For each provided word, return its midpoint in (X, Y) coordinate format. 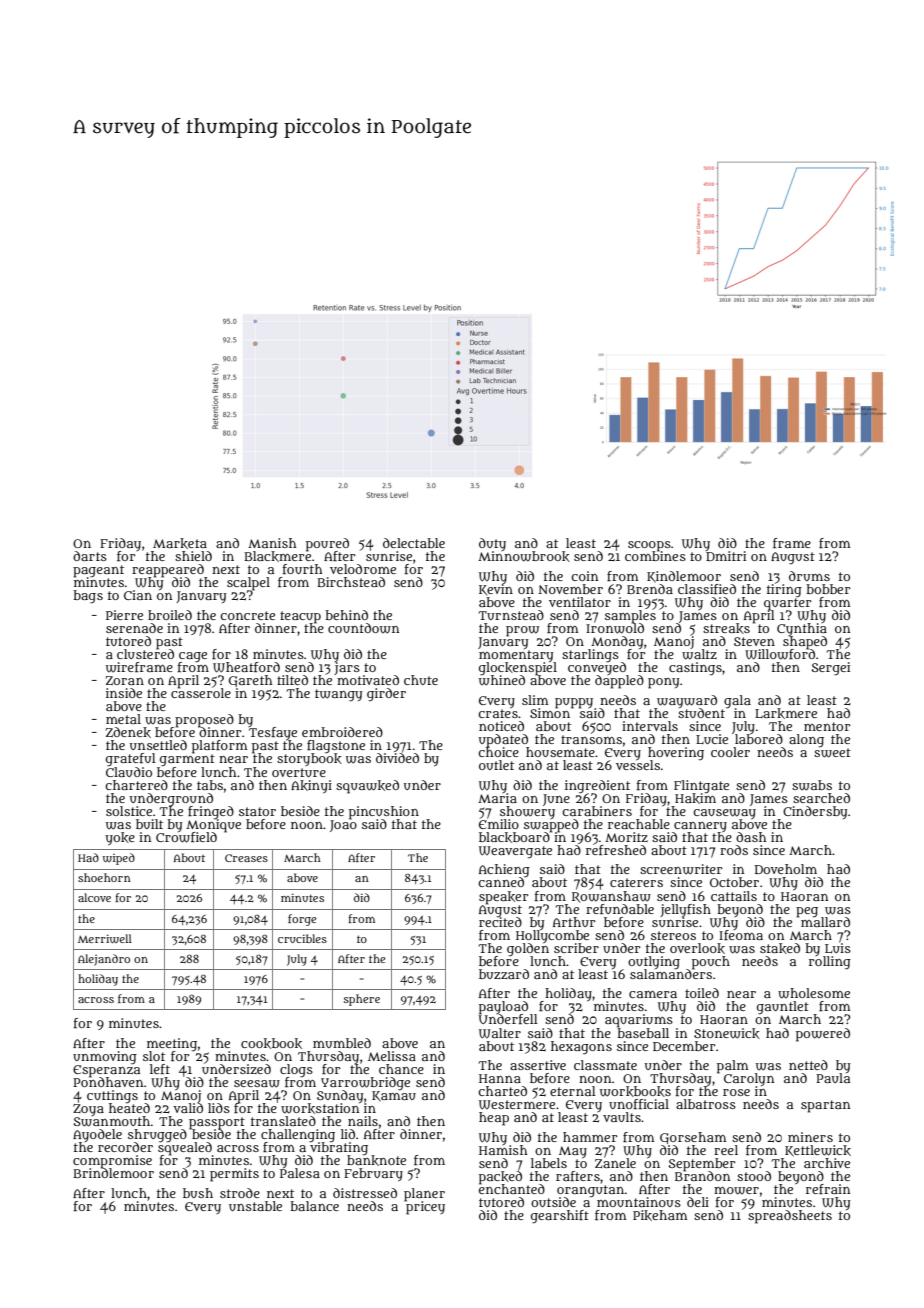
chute (421, 680)
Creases (246, 858)
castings (695, 668)
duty (492, 544)
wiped (119, 859)
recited (500, 922)
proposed (204, 720)
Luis (838, 948)
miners (810, 1137)
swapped (551, 825)
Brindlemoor (113, 1173)
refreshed (616, 850)
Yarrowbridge (365, 1083)
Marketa (180, 543)
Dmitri (726, 556)
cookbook (271, 1043)
